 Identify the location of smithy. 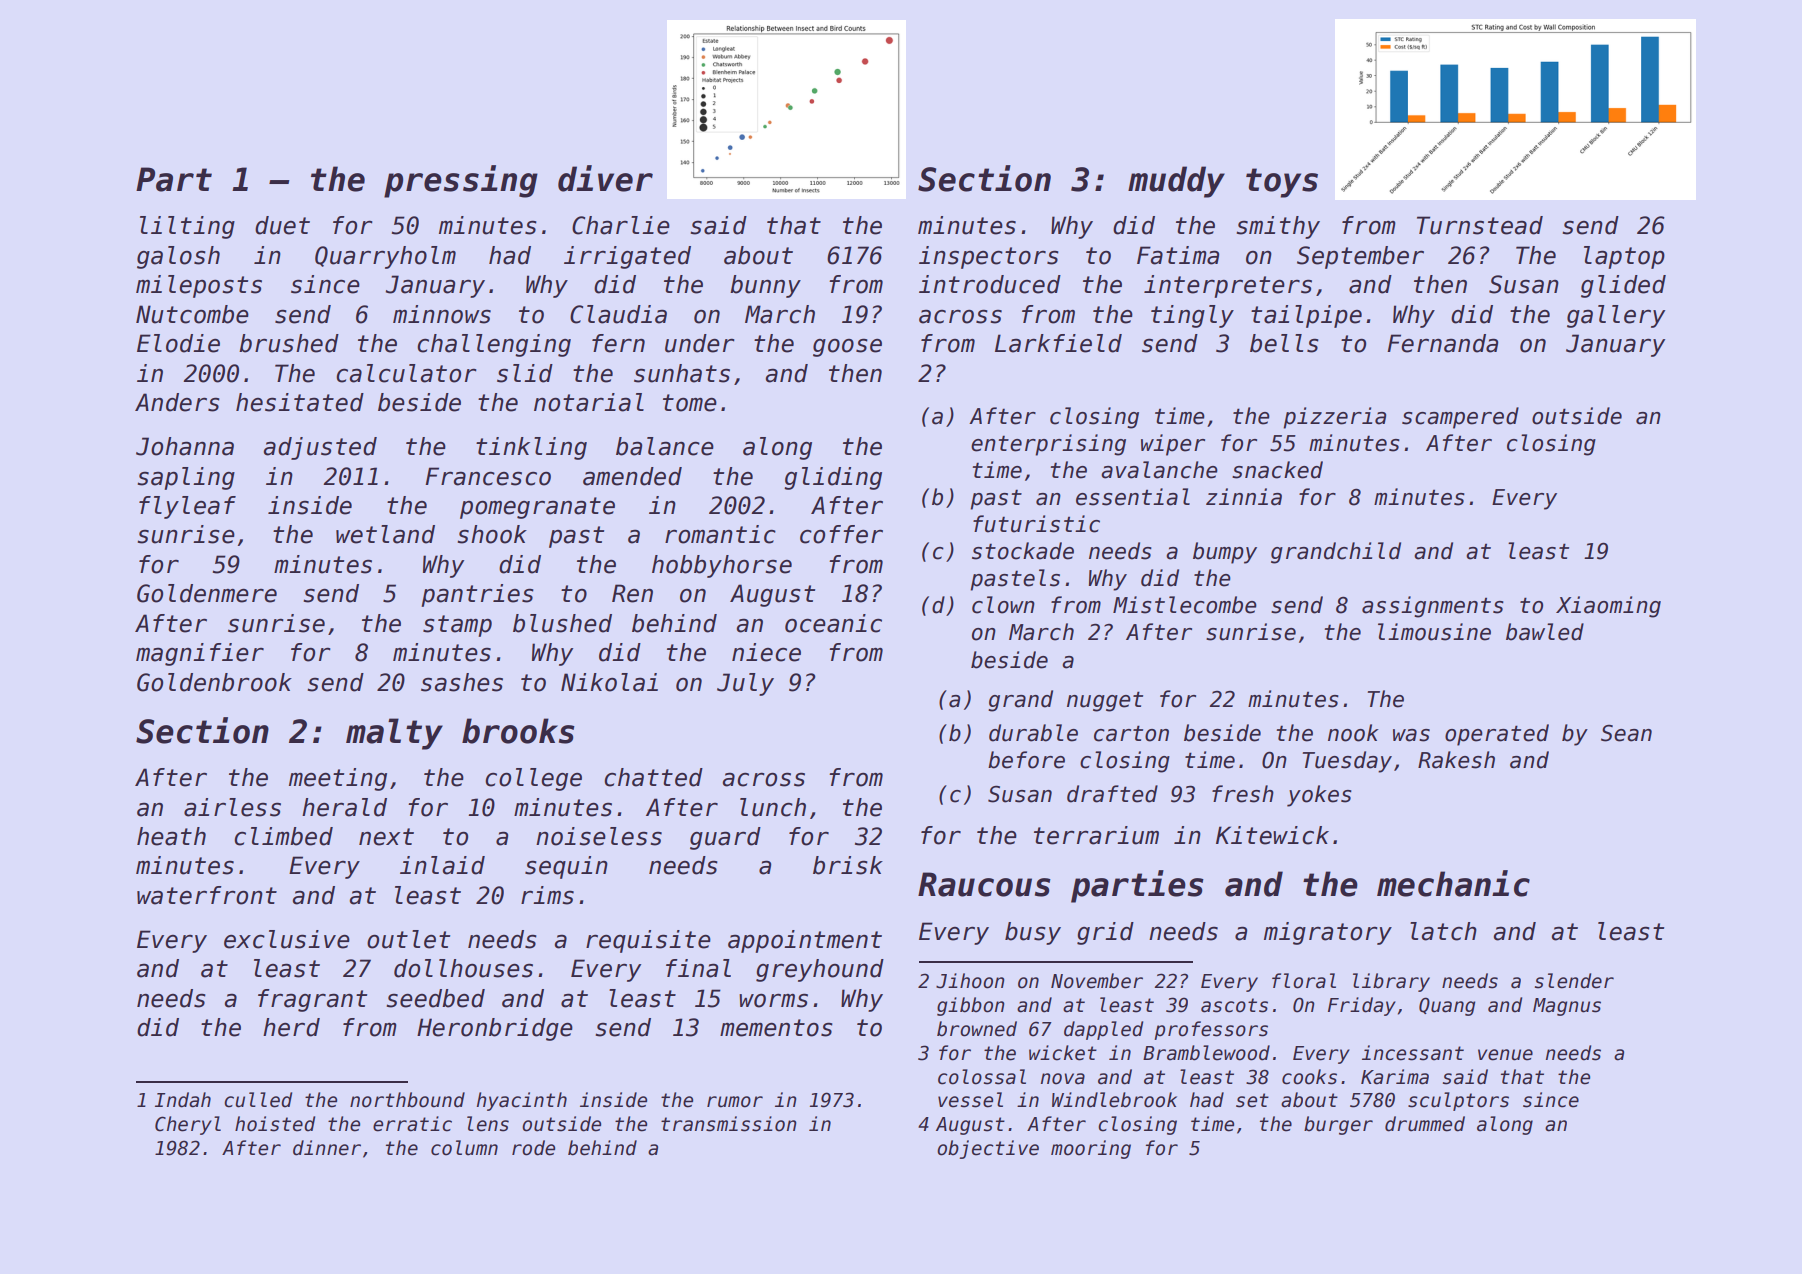
(1278, 227).
